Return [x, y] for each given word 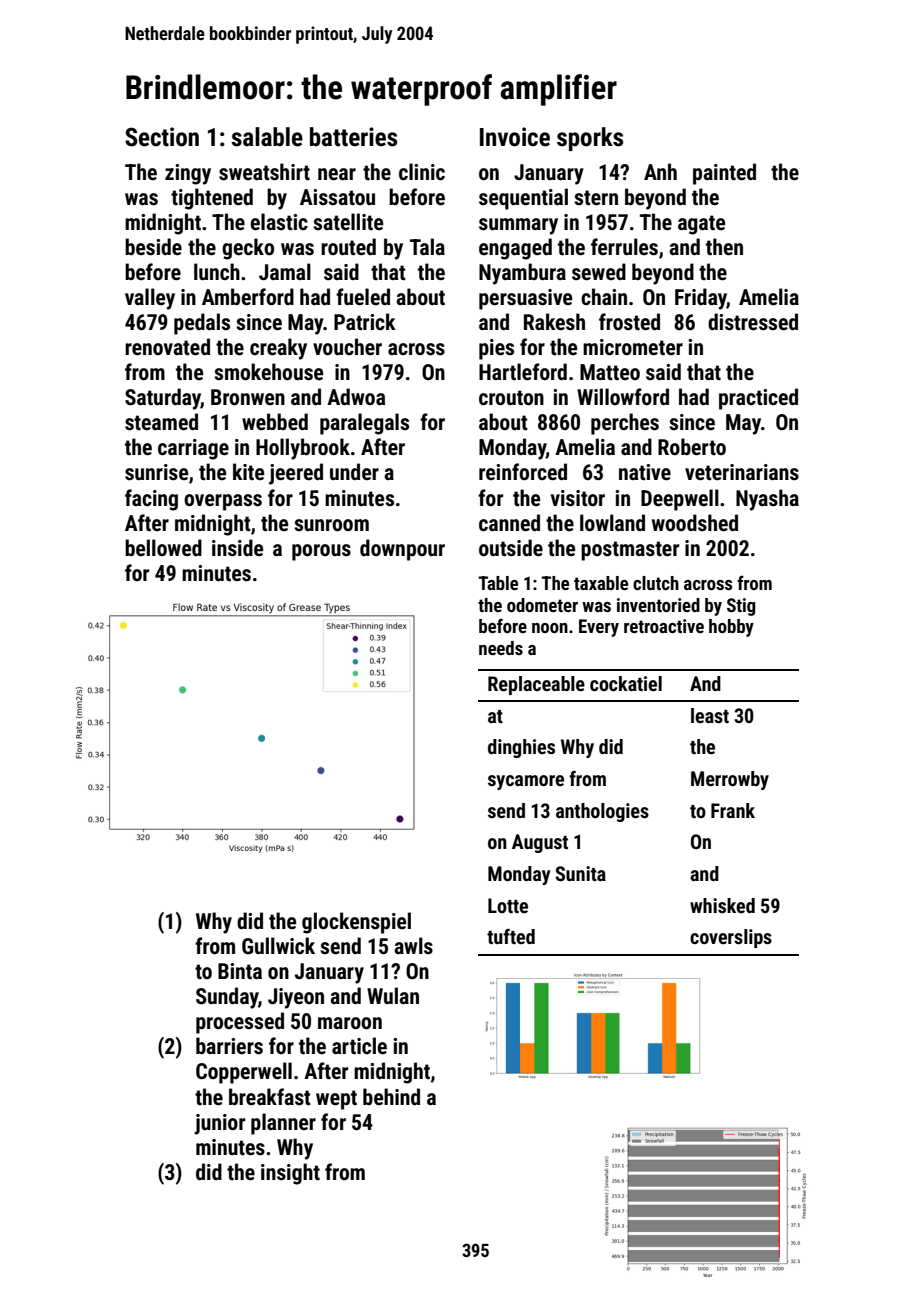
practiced [758, 399]
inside [237, 548]
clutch [656, 583]
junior [219, 1124]
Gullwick [278, 946]
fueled [363, 296]
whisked [722, 905]
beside [153, 247]
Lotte [508, 905]
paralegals [364, 424]
